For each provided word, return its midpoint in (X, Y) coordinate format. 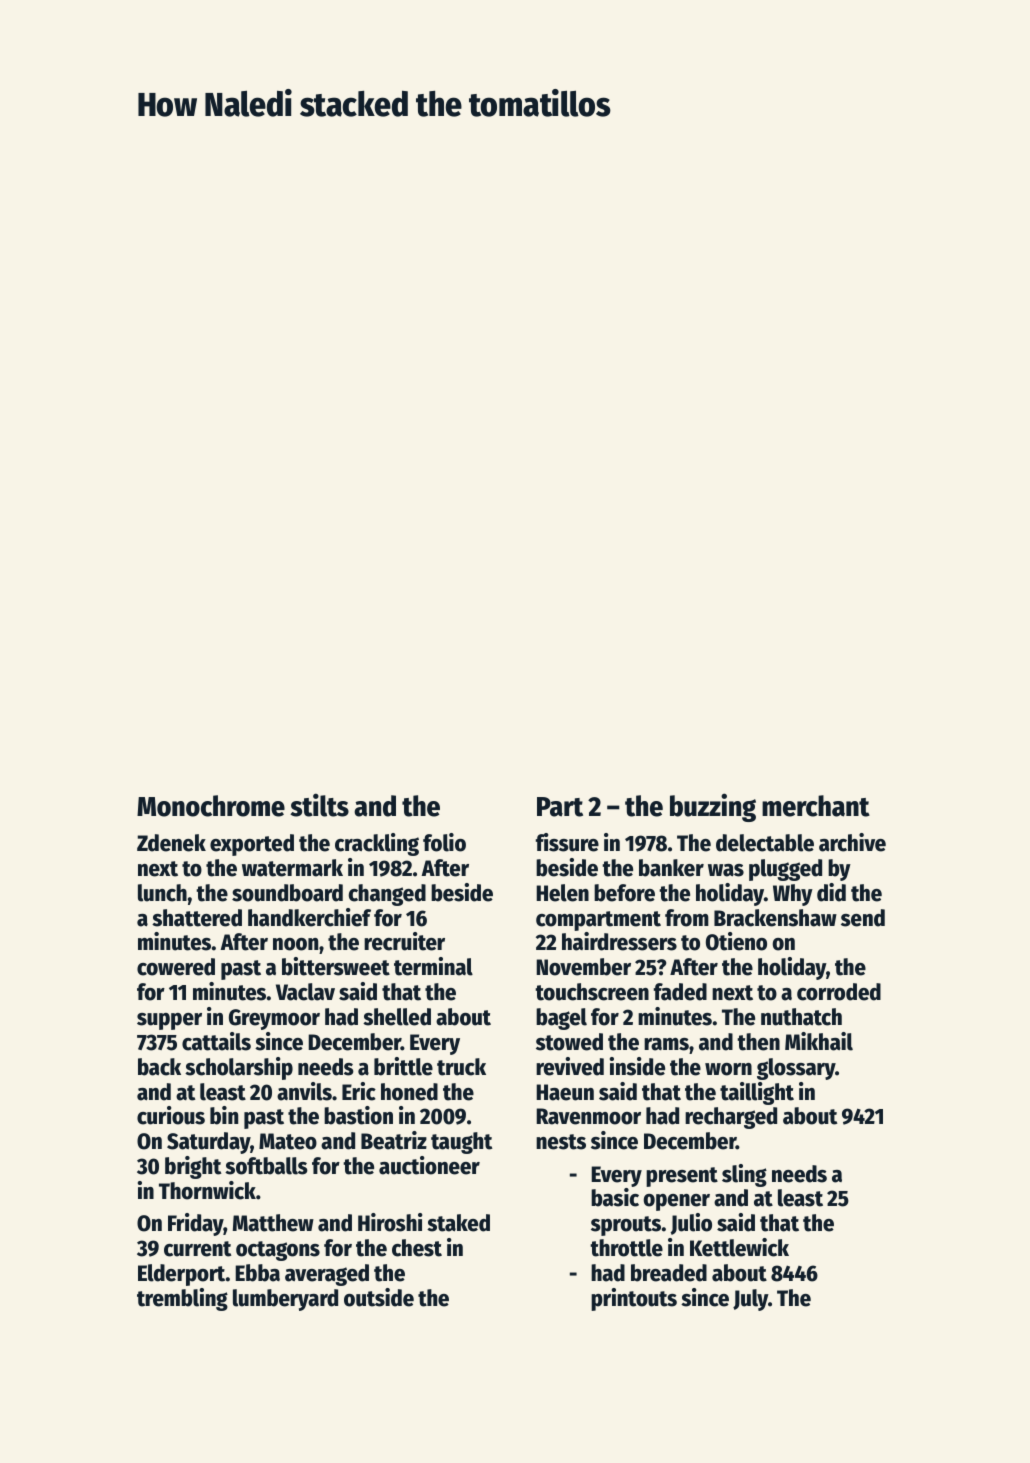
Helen (562, 893)
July (750, 1300)
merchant (816, 806)
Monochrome (211, 806)
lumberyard (285, 1300)
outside (379, 1297)
